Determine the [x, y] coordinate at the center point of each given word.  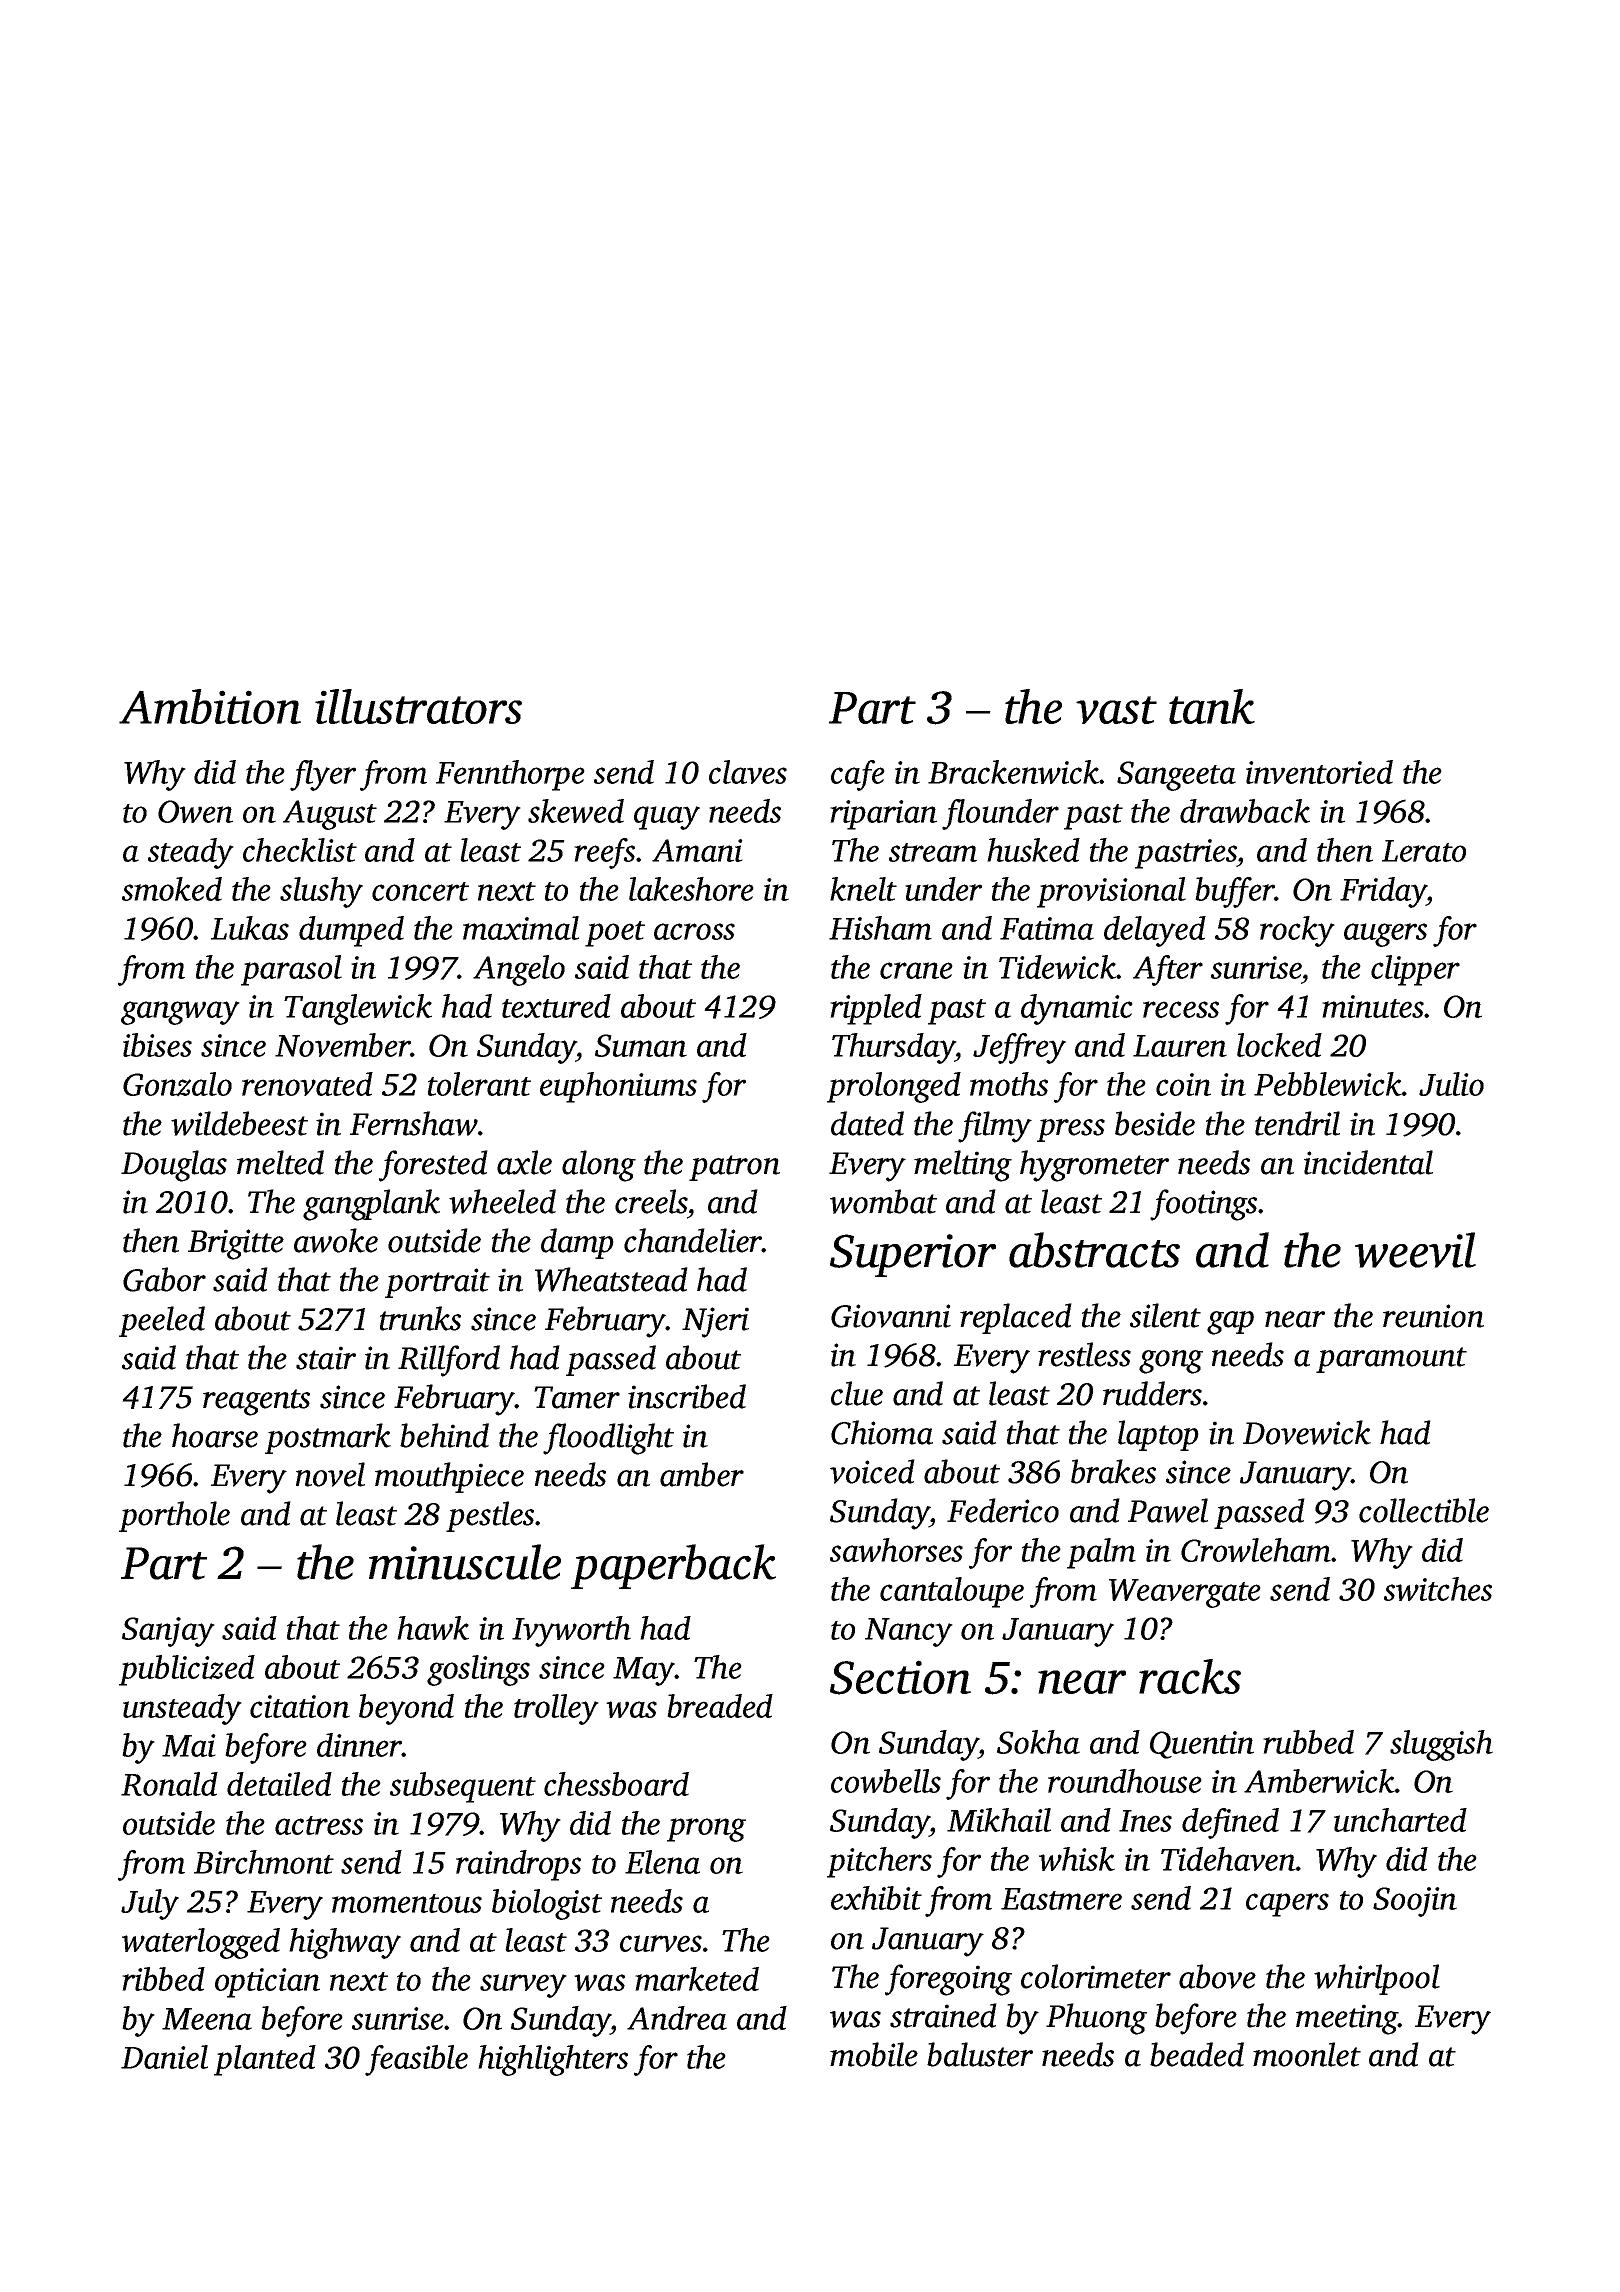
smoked [172, 889]
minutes [1373, 1006]
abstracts [1094, 1250]
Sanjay [168, 1632]
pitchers [879, 1862]
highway [345, 1943]
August [330, 815]
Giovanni [891, 1316]
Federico [1003, 1510]
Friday [1383, 892]
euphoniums [618, 1087]
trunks [420, 1318]
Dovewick [1307, 1432]
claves [748, 772]
